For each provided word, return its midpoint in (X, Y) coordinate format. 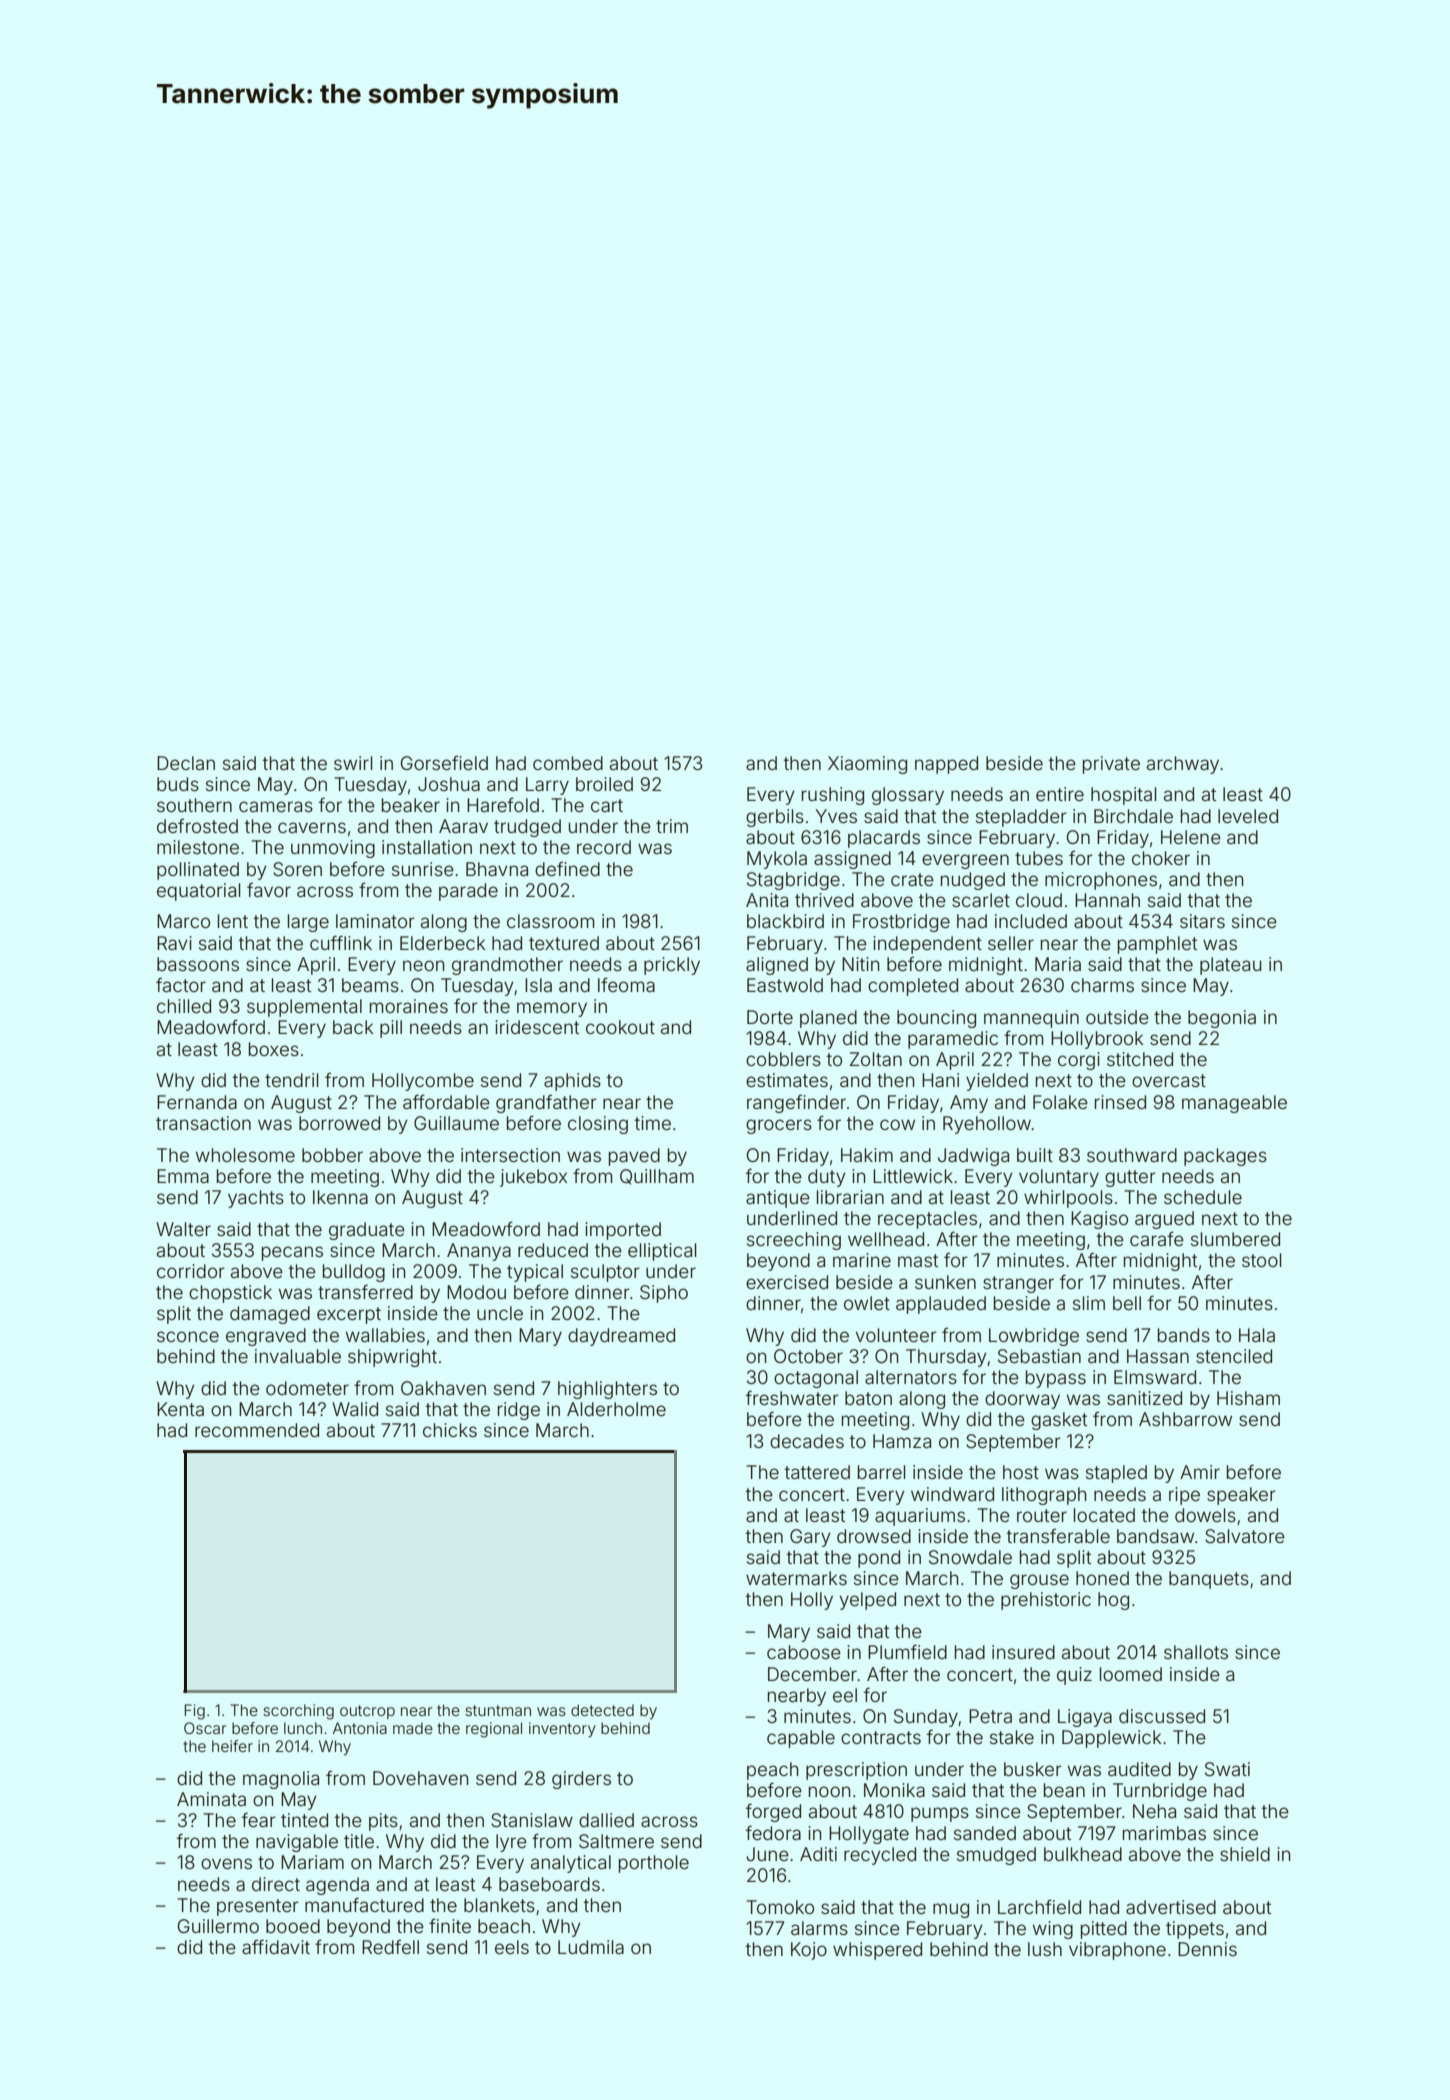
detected (602, 1710)
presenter (258, 1907)
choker (1161, 858)
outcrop (367, 1712)
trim (672, 826)
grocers (779, 1126)
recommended (257, 1430)
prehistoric (1046, 1601)
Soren (297, 869)
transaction (203, 1123)
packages (1225, 1157)
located (1104, 1515)
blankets (499, 1905)
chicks (450, 1430)
